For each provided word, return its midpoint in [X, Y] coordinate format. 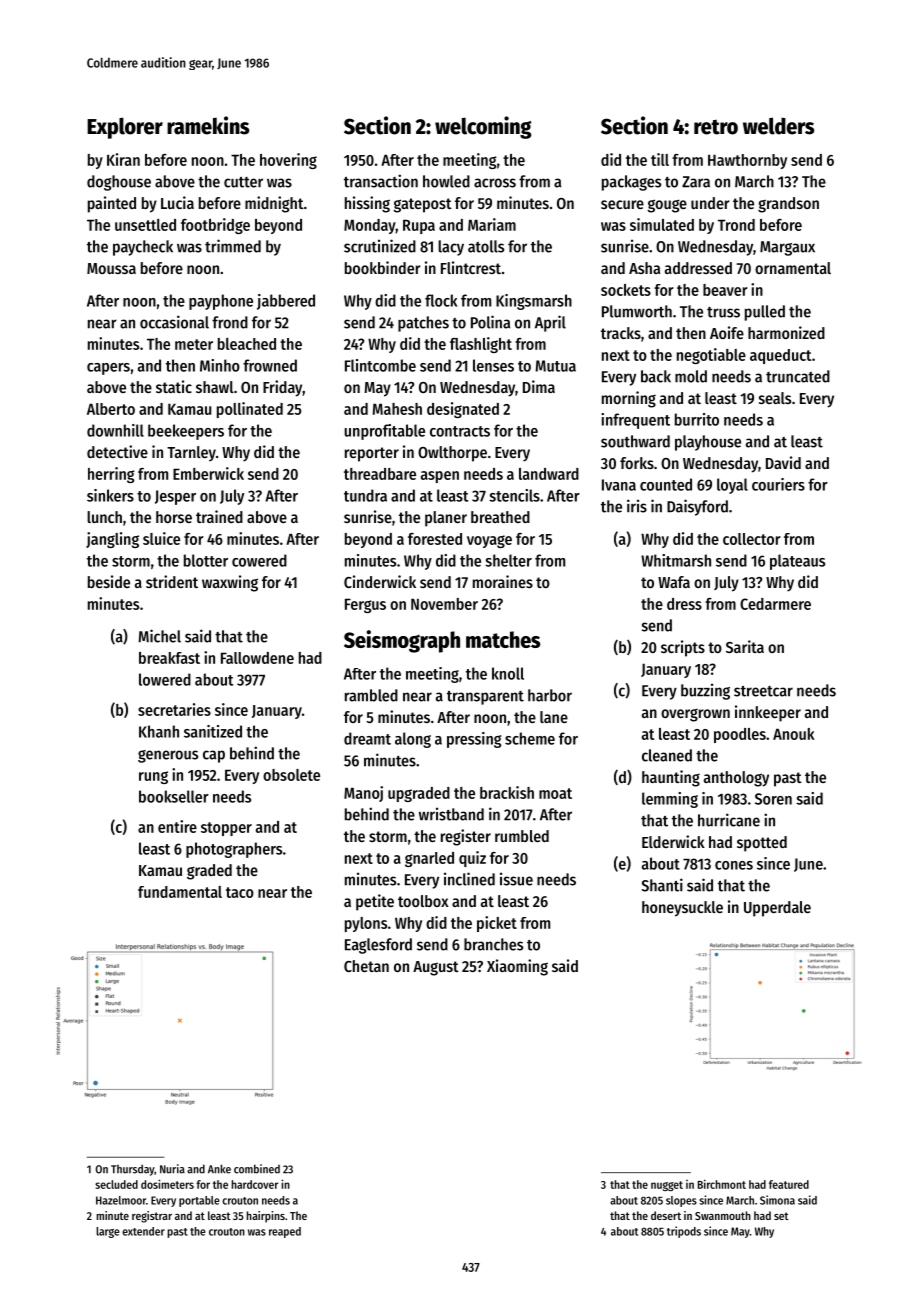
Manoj [363, 794]
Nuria [172, 1169]
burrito [697, 419]
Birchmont [722, 1184]
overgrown [695, 715]
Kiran [123, 159]
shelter [508, 560]
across [495, 183]
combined [257, 1169]
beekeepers [186, 432]
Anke [219, 1169]
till [660, 159]
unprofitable [384, 432]
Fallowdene [257, 658]
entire [177, 826]
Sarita [745, 646]
